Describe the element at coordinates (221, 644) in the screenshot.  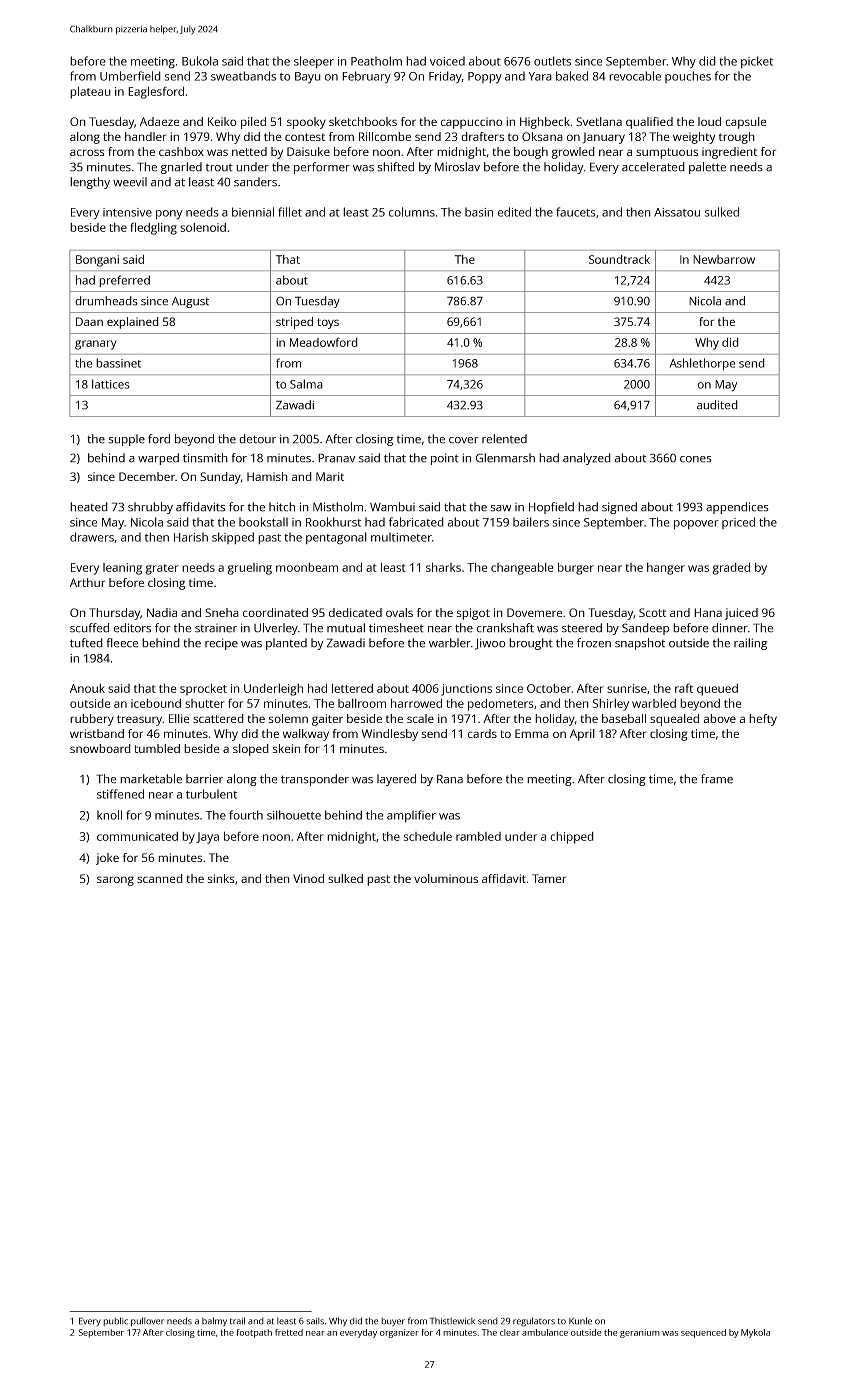
I see `recipe` at that location.
